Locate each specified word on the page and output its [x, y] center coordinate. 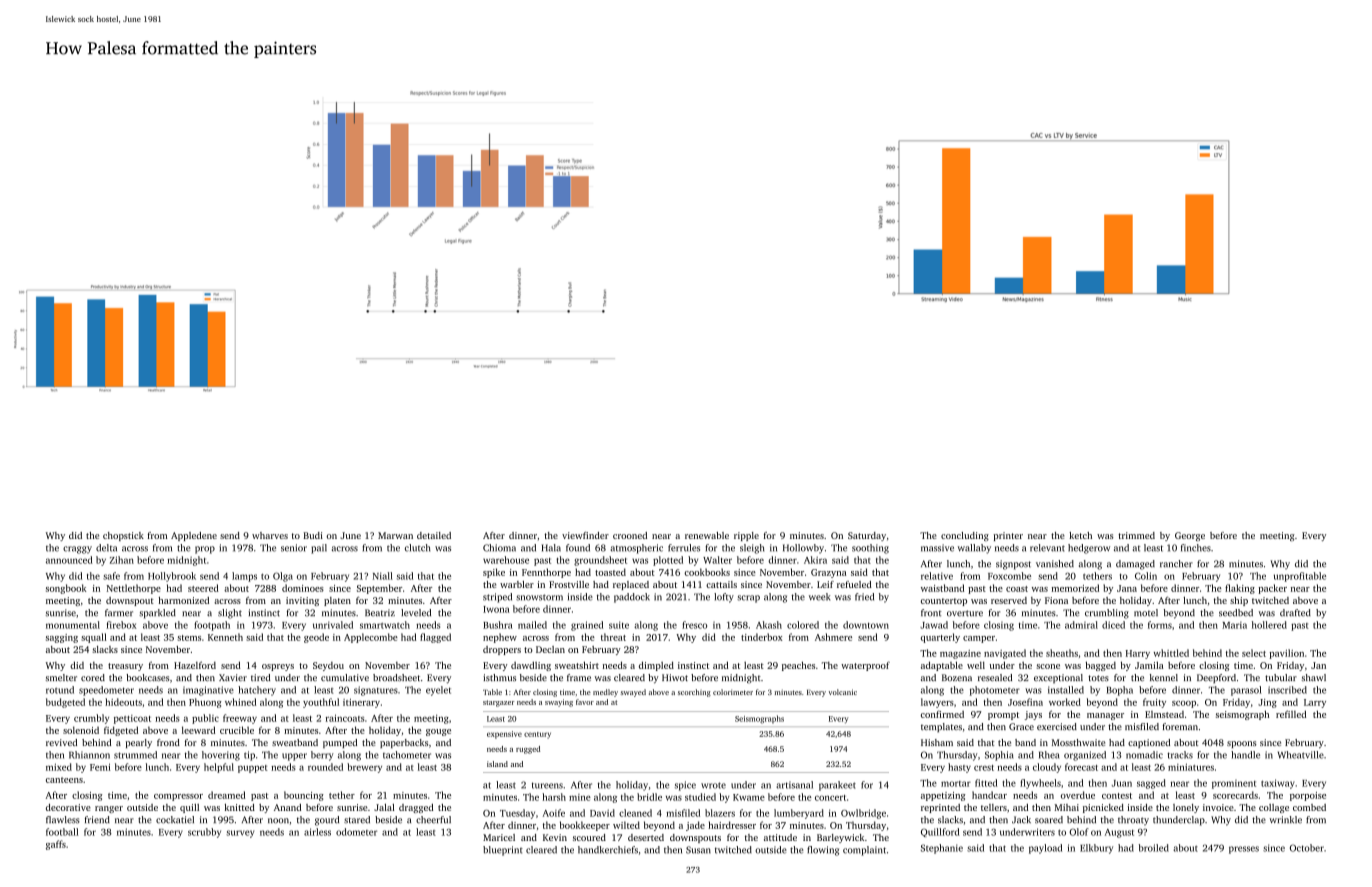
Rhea [1049, 755]
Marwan [395, 535]
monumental [73, 625]
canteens [64, 780]
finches [1196, 548]
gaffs [56, 845]
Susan [698, 850]
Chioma [499, 548]
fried [864, 597]
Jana [1127, 588]
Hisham [937, 742]
